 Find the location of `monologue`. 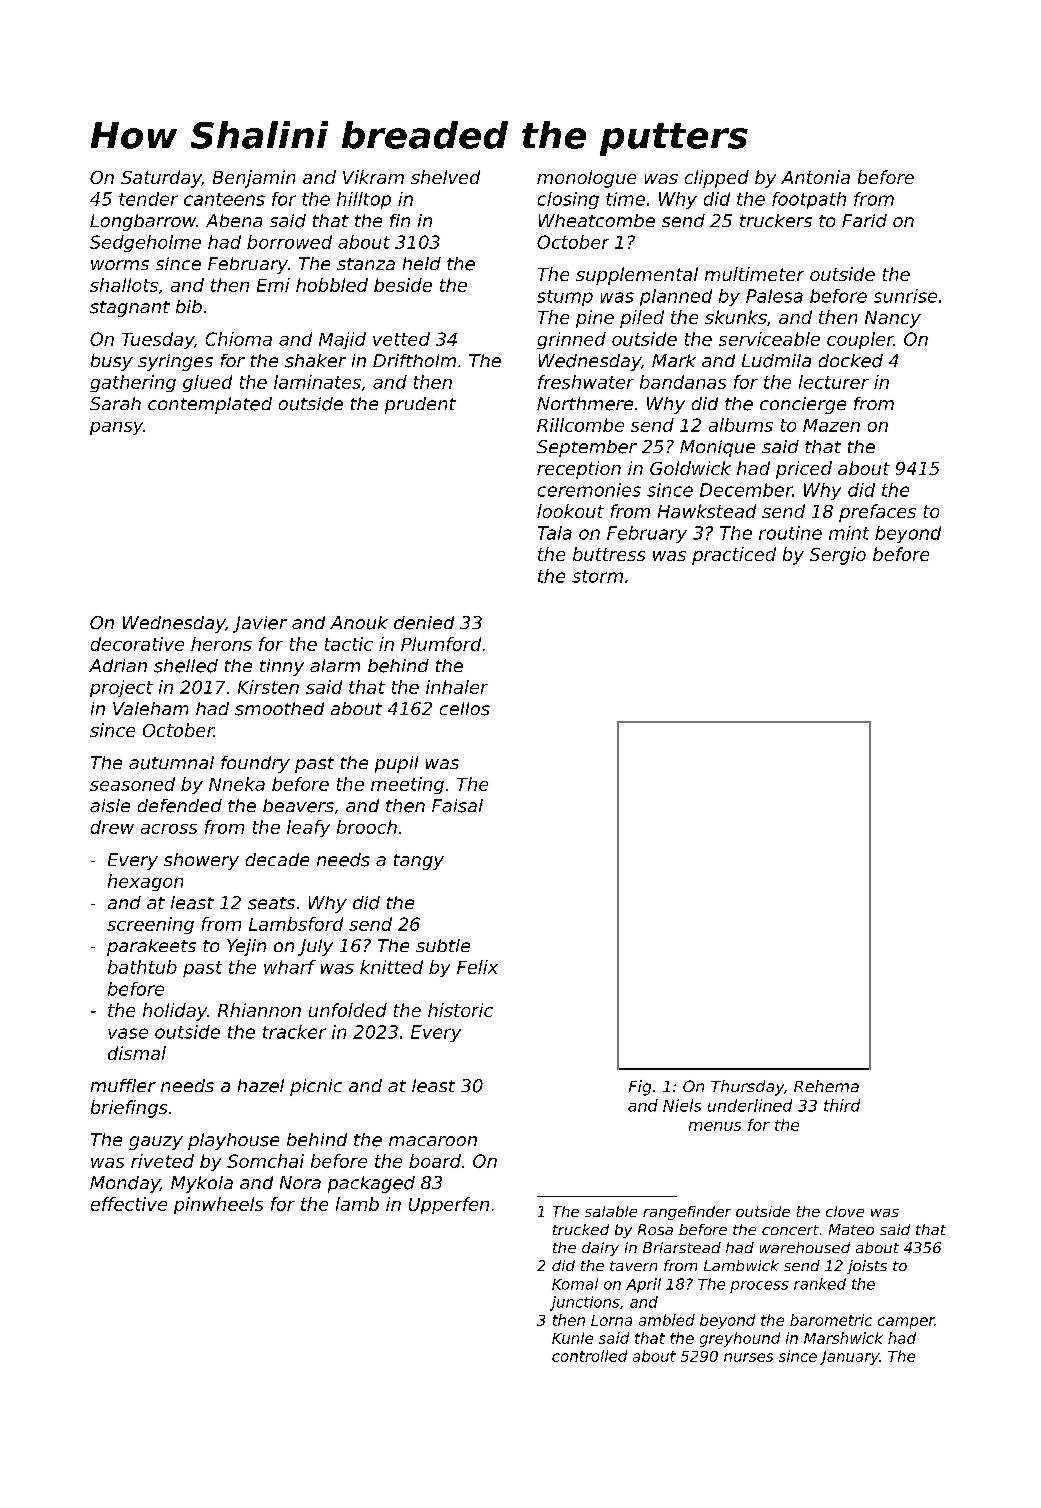

monologue is located at coordinates (586, 179).
